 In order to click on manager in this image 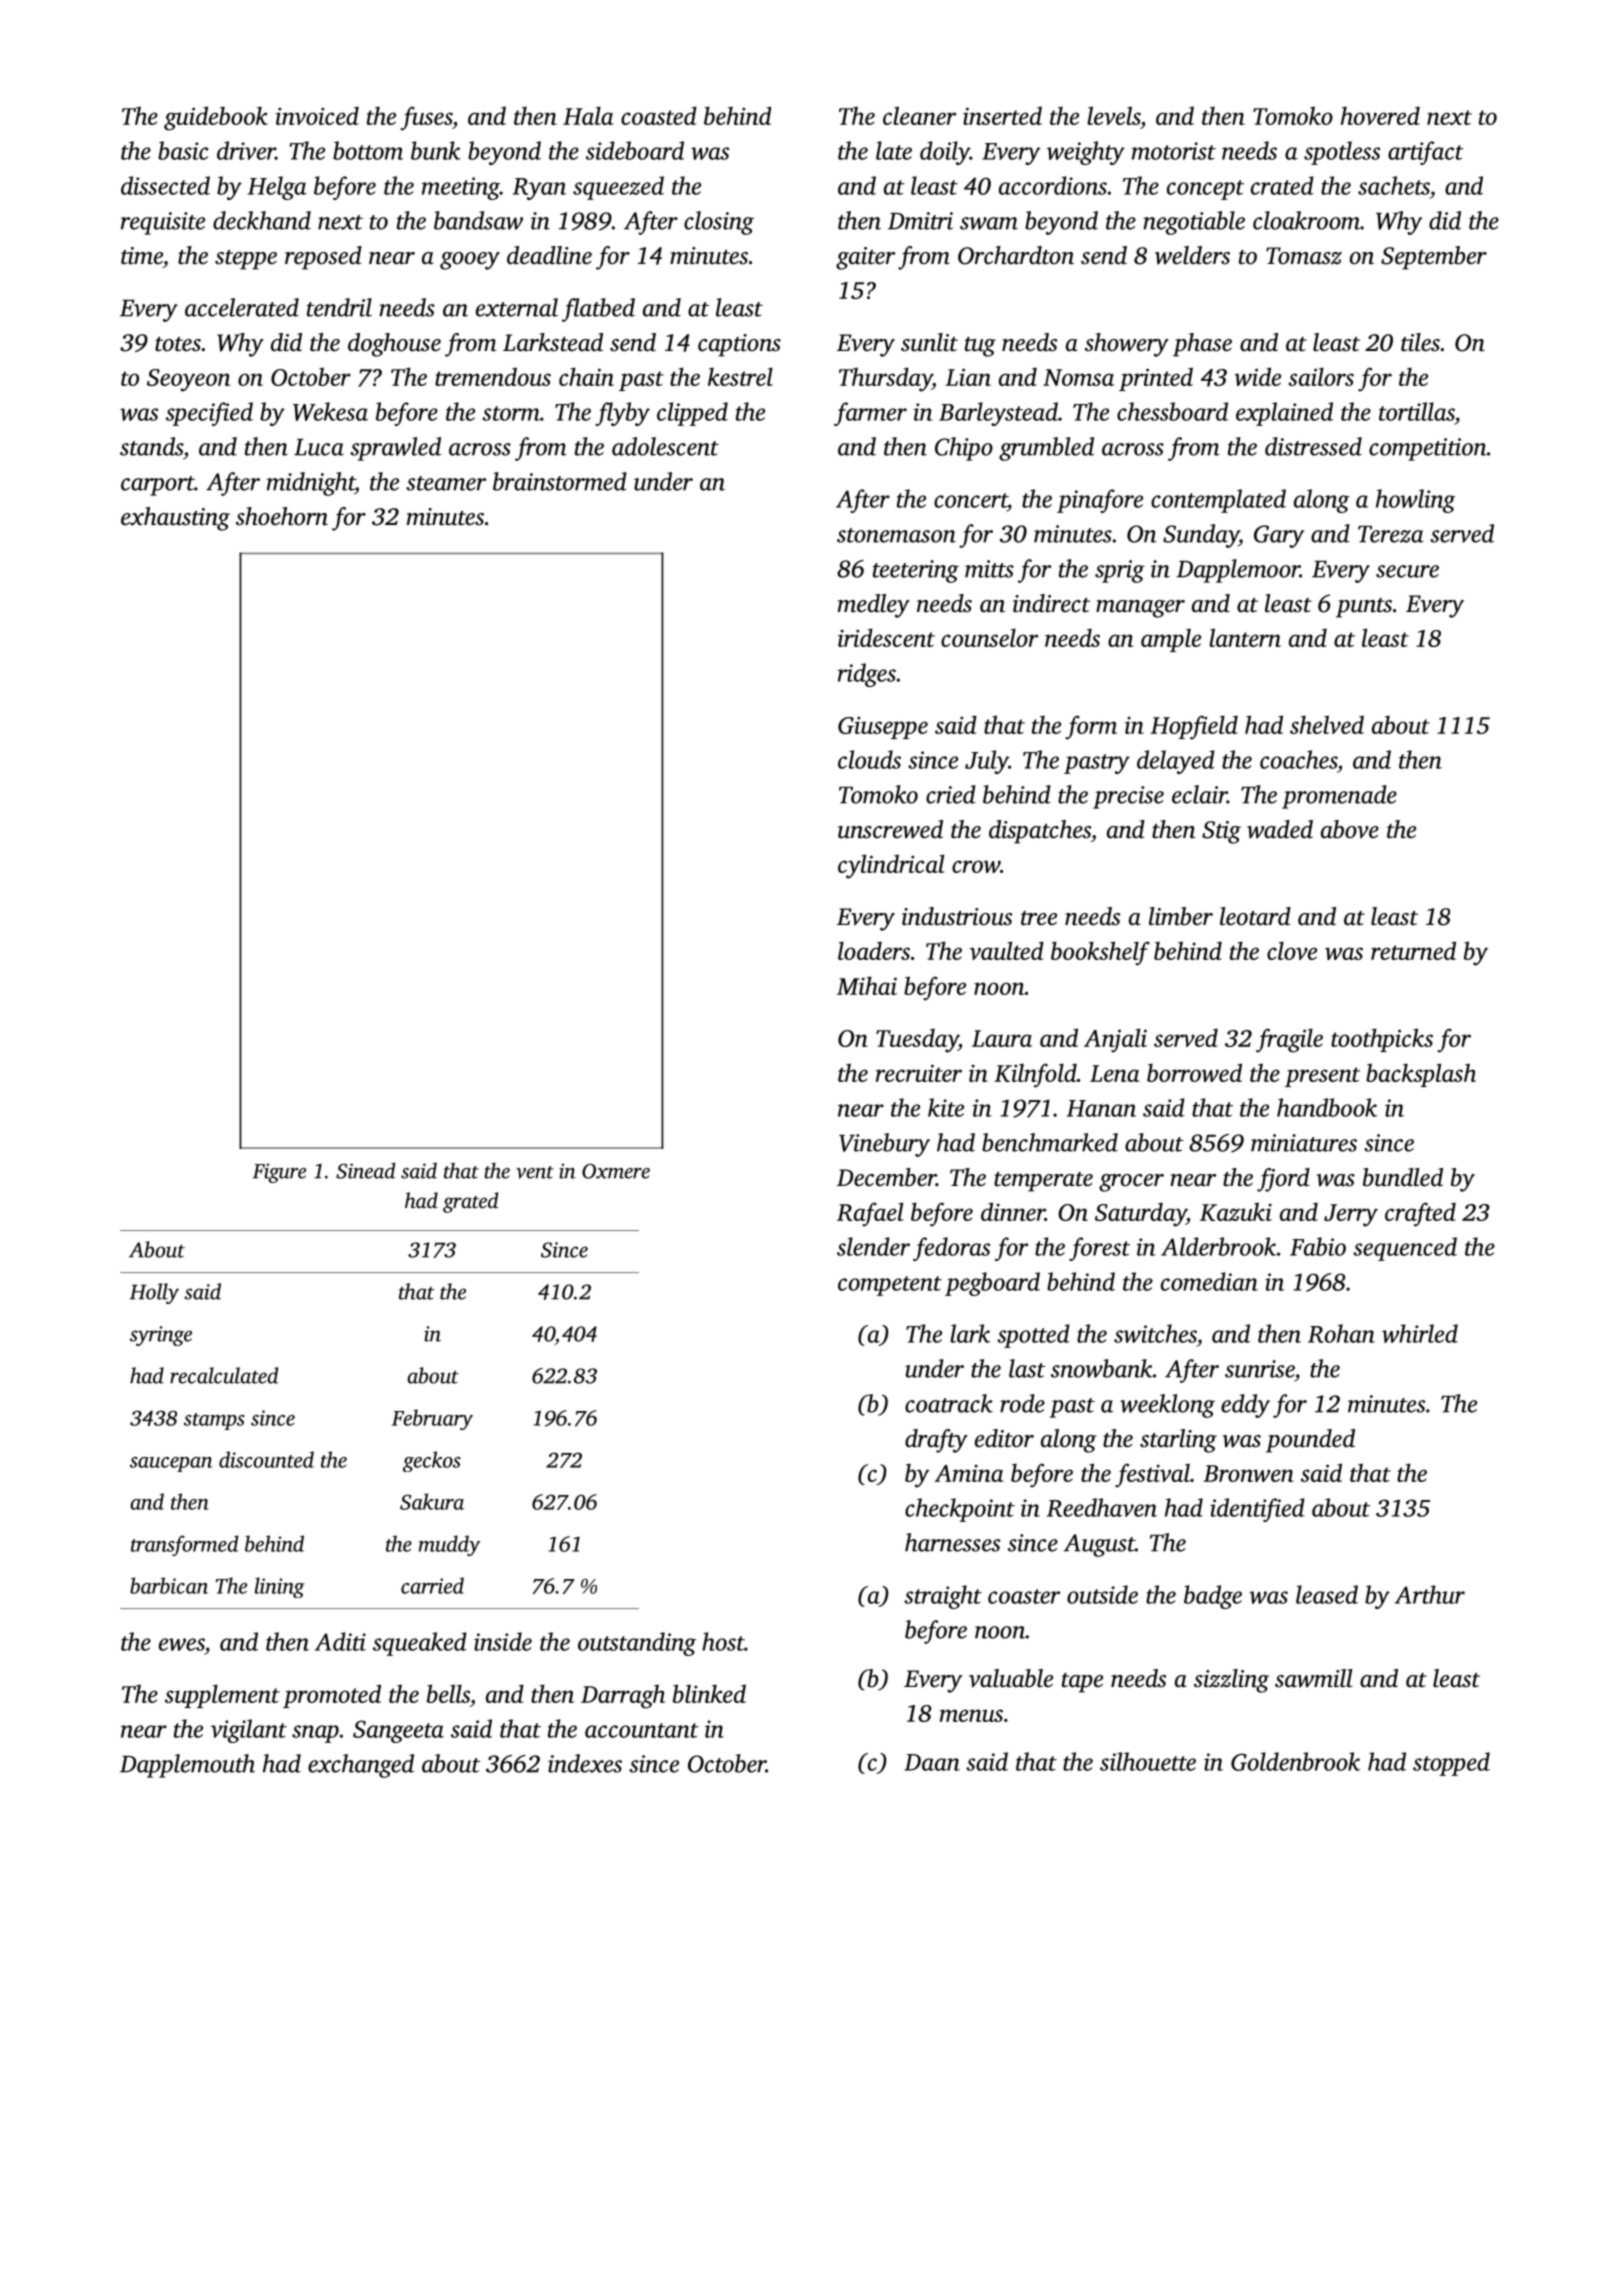, I will do `click(1140, 609)`.
